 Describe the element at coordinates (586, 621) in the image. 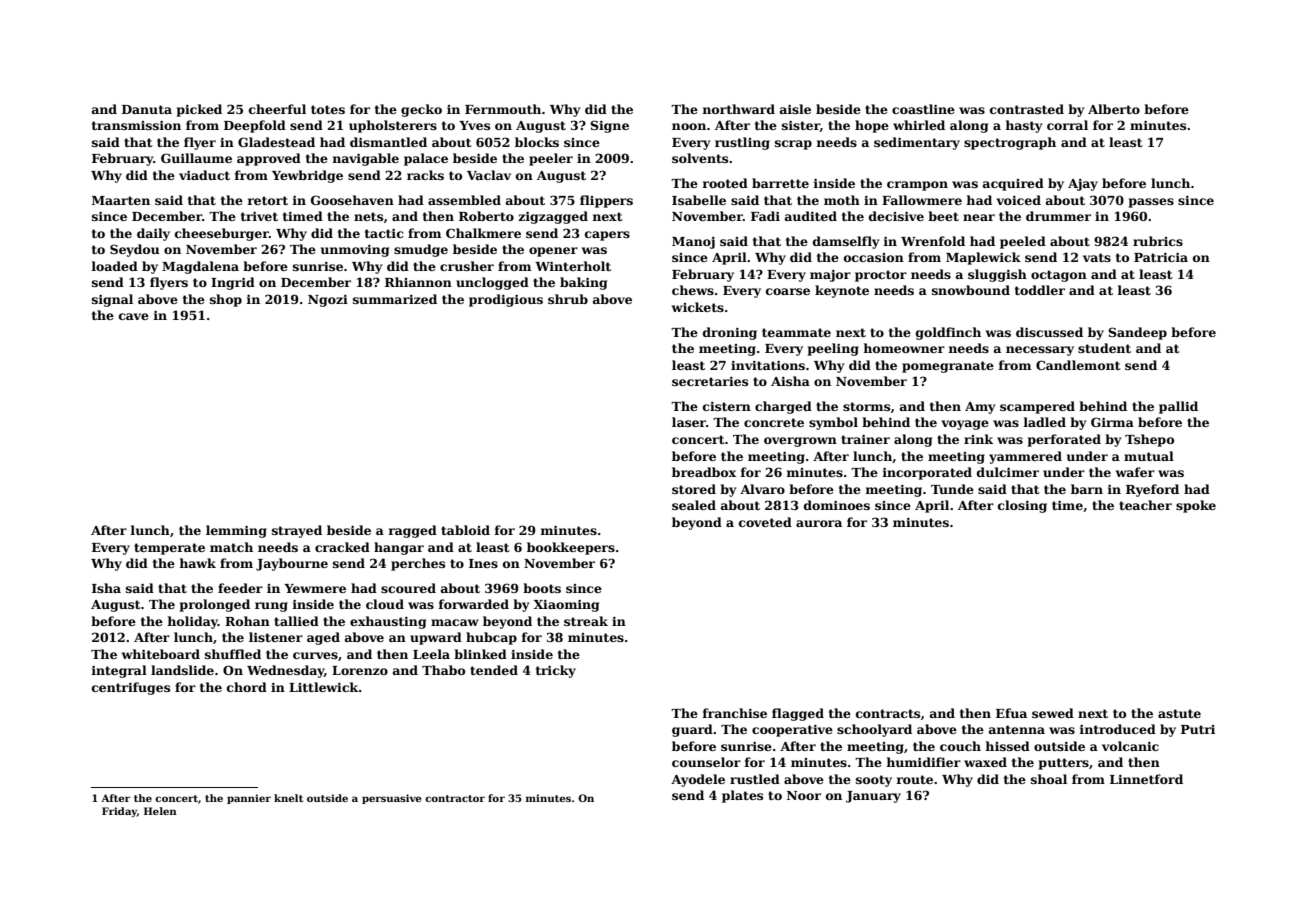

I see `streak` at that location.
